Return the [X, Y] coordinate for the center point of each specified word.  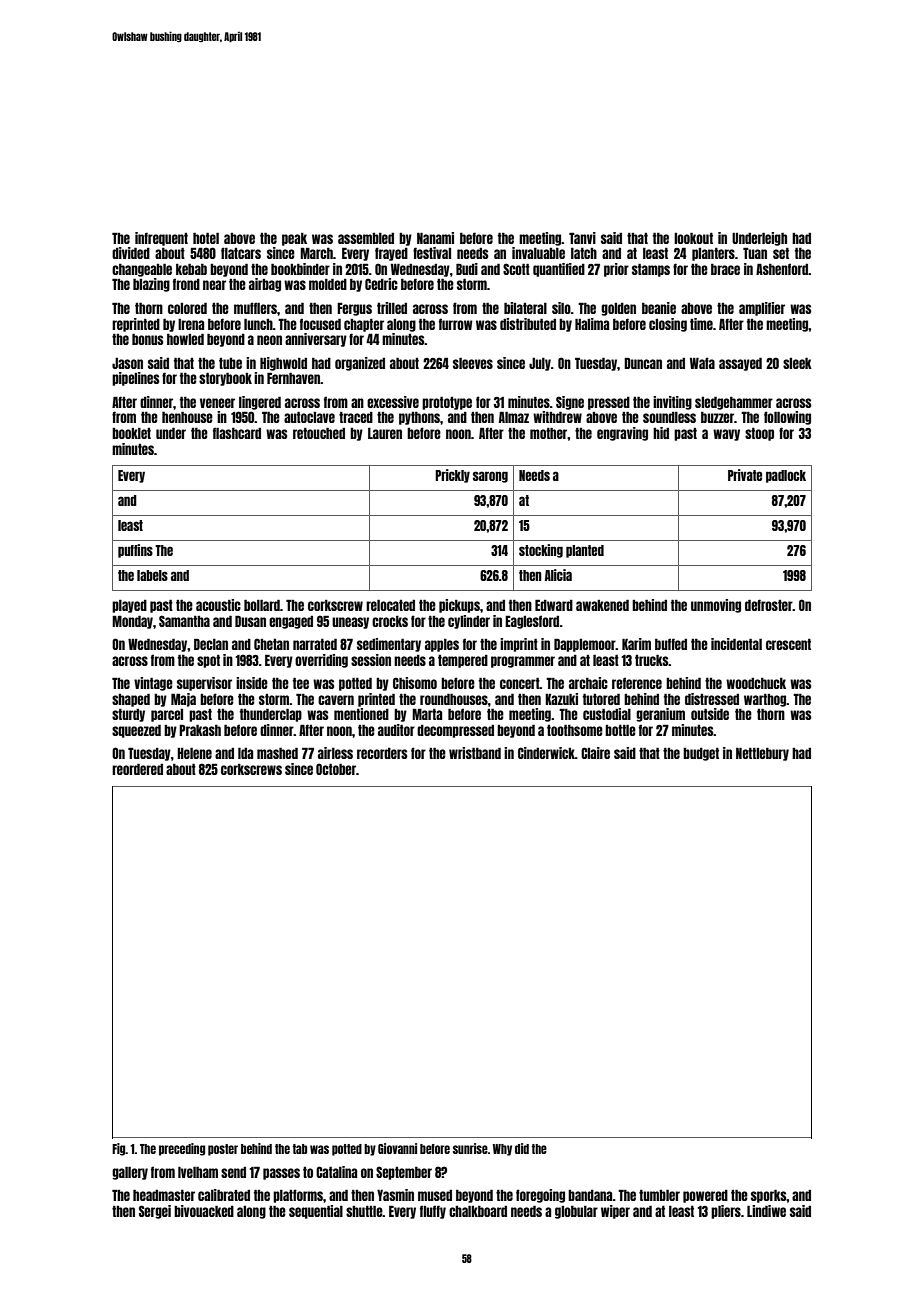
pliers [726, 1212]
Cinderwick [546, 753]
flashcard [237, 433]
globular [576, 1212]
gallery [130, 1173]
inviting [672, 403]
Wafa [702, 363]
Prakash [200, 730]
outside [710, 714]
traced [356, 417]
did [522, 1148]
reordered [137, 769]
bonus [148, 339]
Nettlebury [762, 754]
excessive [393, 402]
